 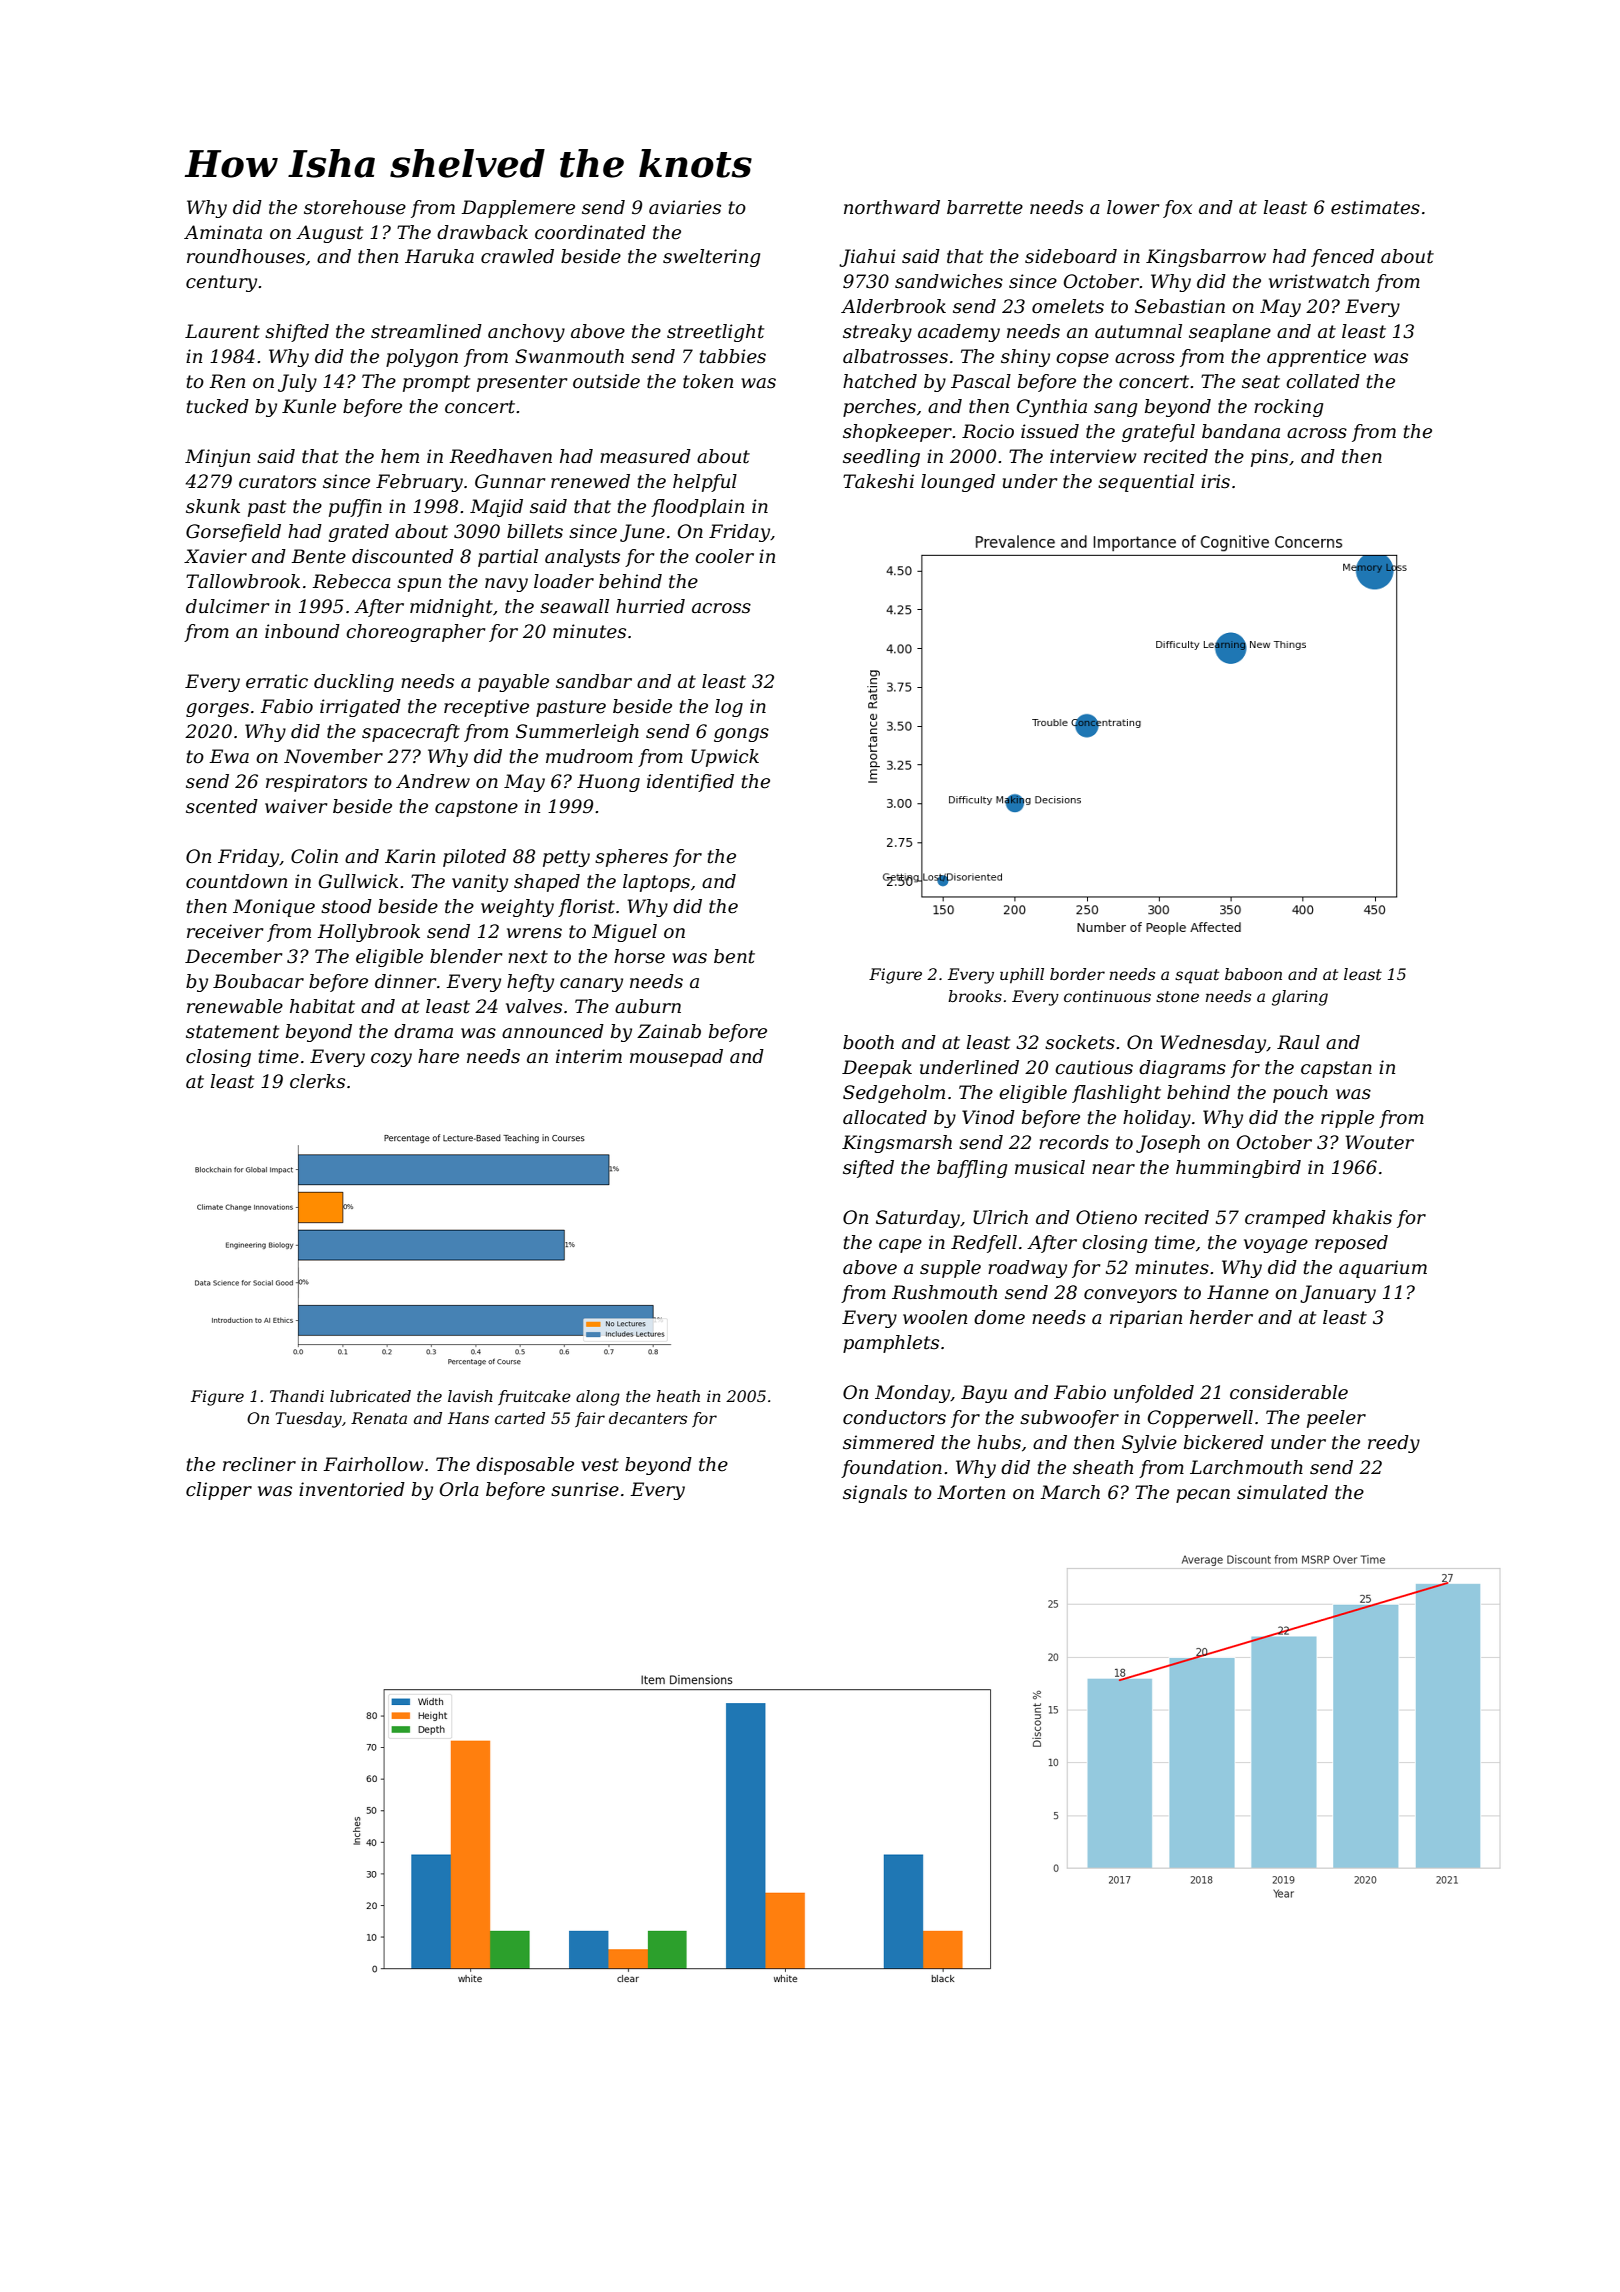 What do you see at coordinates (894, 1417) in the page?
I see `conductors` at bounding box center [894, 1417].
